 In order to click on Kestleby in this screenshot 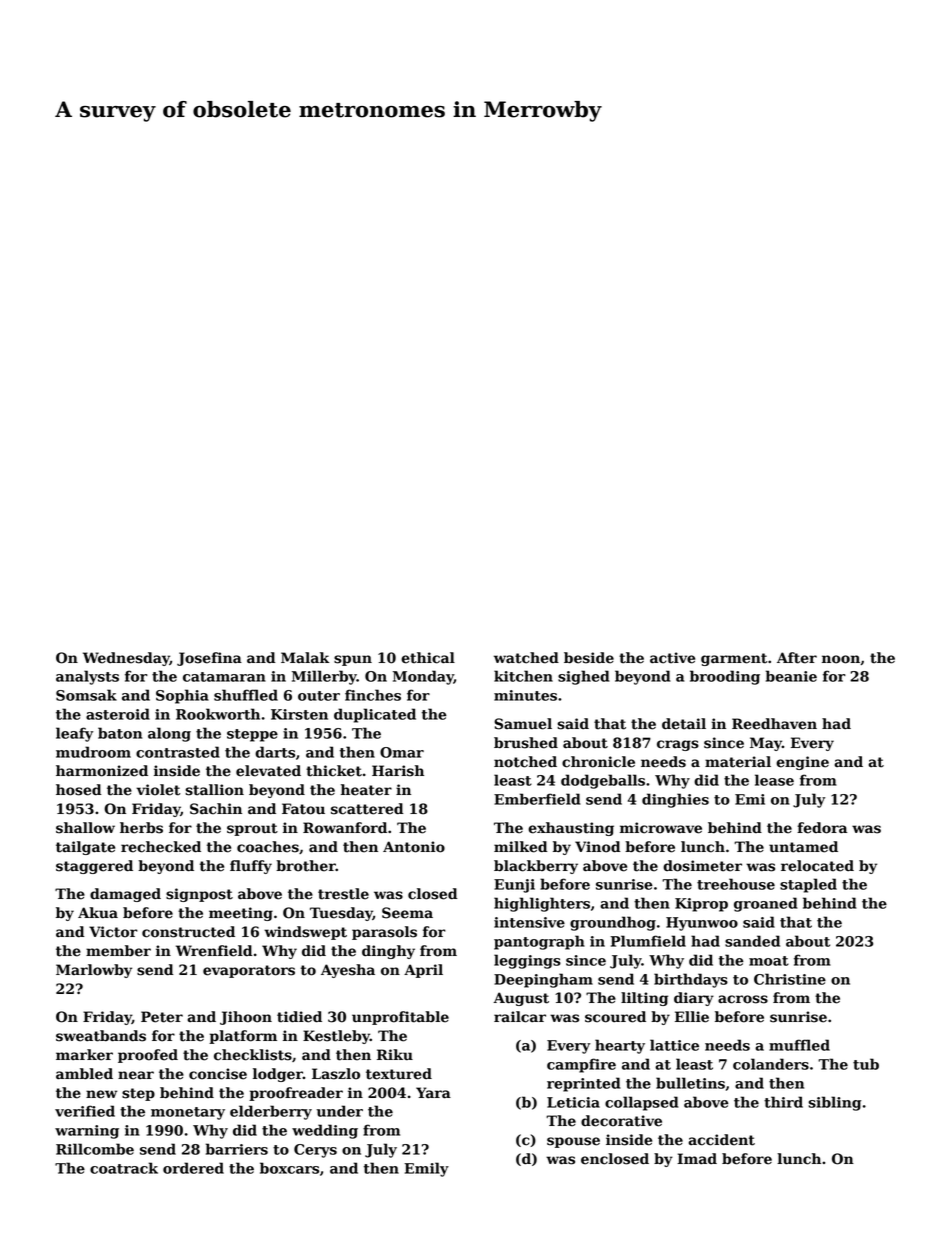, I will do `click(336, 1037)`.
